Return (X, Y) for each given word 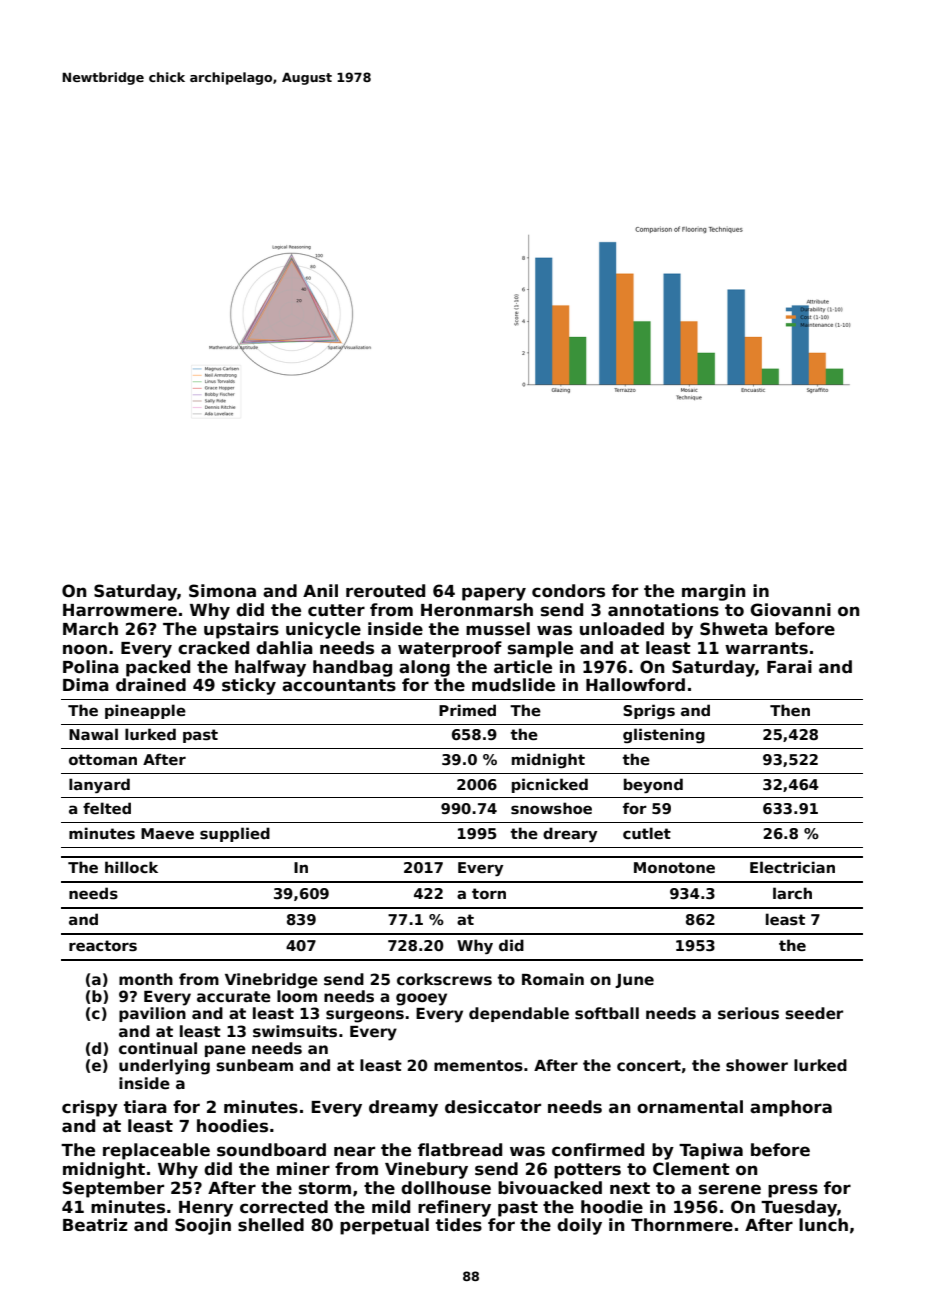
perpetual (384, 1226)
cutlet (647, 833)
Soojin (203, 1226)
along (424, 668)
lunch (823, 1225)
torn (489, 893)
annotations (663, 610)
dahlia (284, 648)
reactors (103, 945)
